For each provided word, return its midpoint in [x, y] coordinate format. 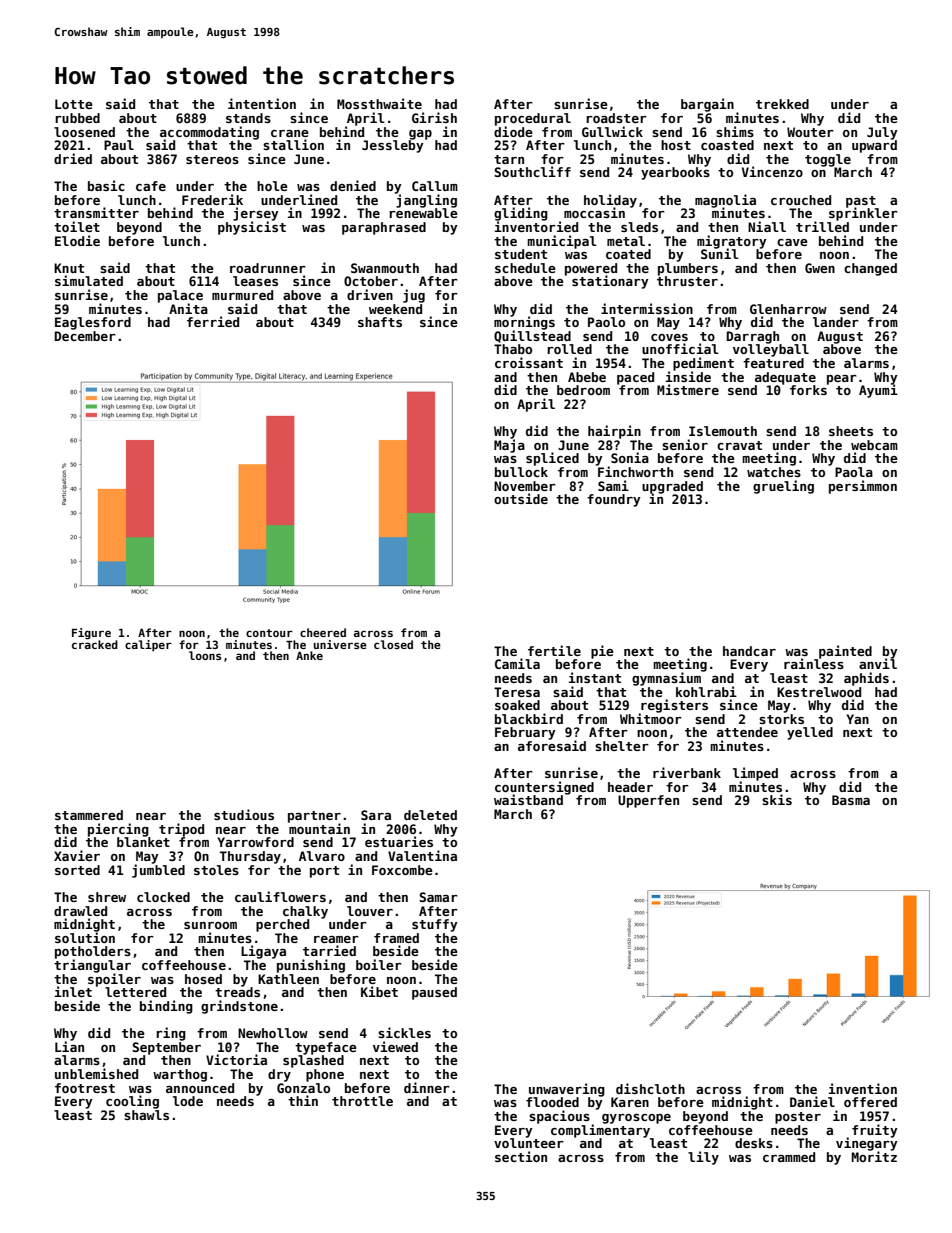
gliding [521, 214]
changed [870, 269]
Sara [376, 815]
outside [521, 498]
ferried [213, 321]
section [521, 1156]
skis [777, 799]
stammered [89, 815]
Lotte [74, 104]
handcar [749, 651]
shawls [146, 1115]
